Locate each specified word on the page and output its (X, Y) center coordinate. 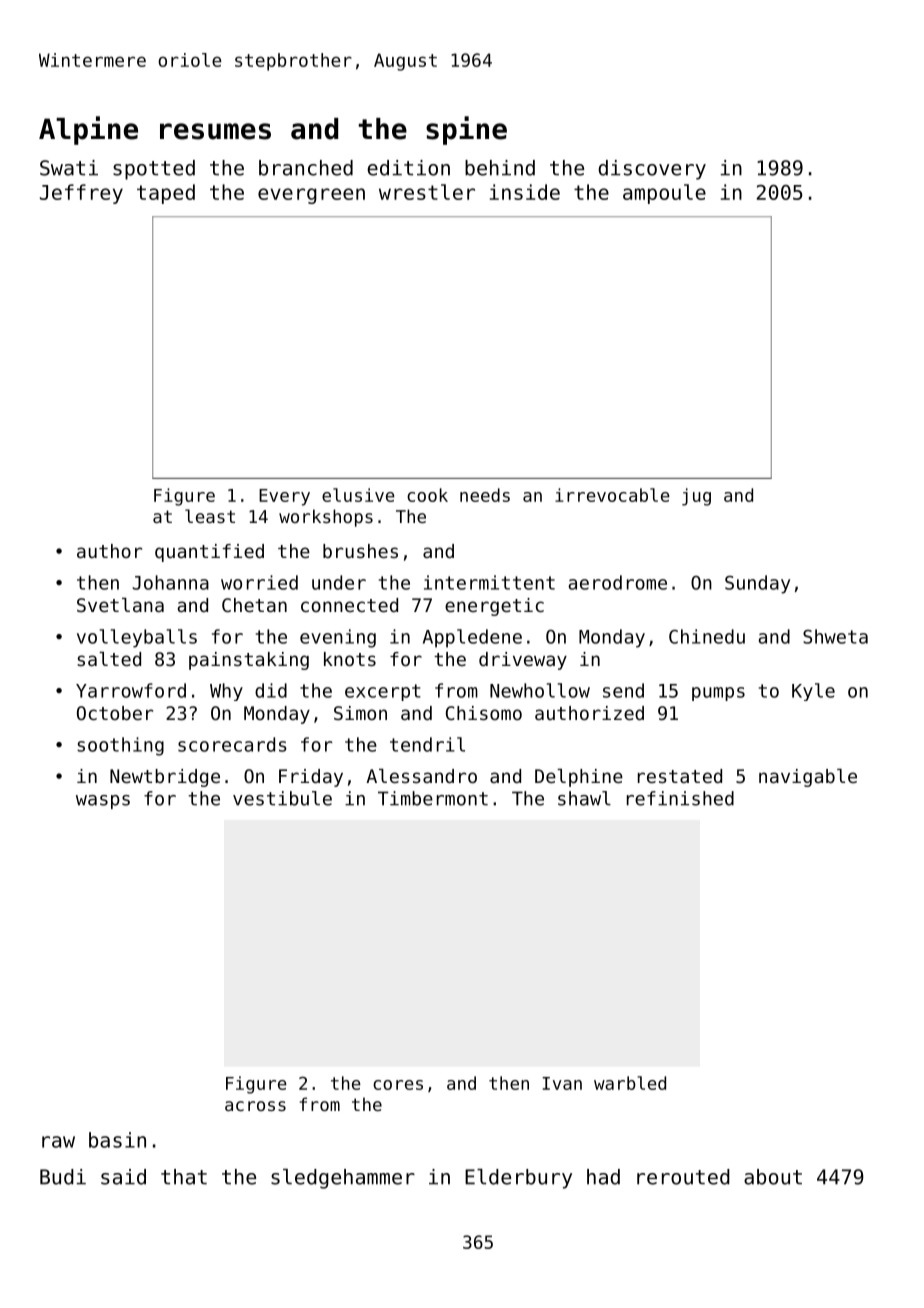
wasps (103, 802)
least (210, 516)
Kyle (813, 692)
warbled (630, 1083)
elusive (358, 495)
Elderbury (518, 1179)
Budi (63, 1177)
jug (696, 497)
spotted (154, 170)
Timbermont (433, 798)
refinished (680, 798)
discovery (652, 170)
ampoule (664, 194)
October (115, 713)
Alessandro (421, 776)
